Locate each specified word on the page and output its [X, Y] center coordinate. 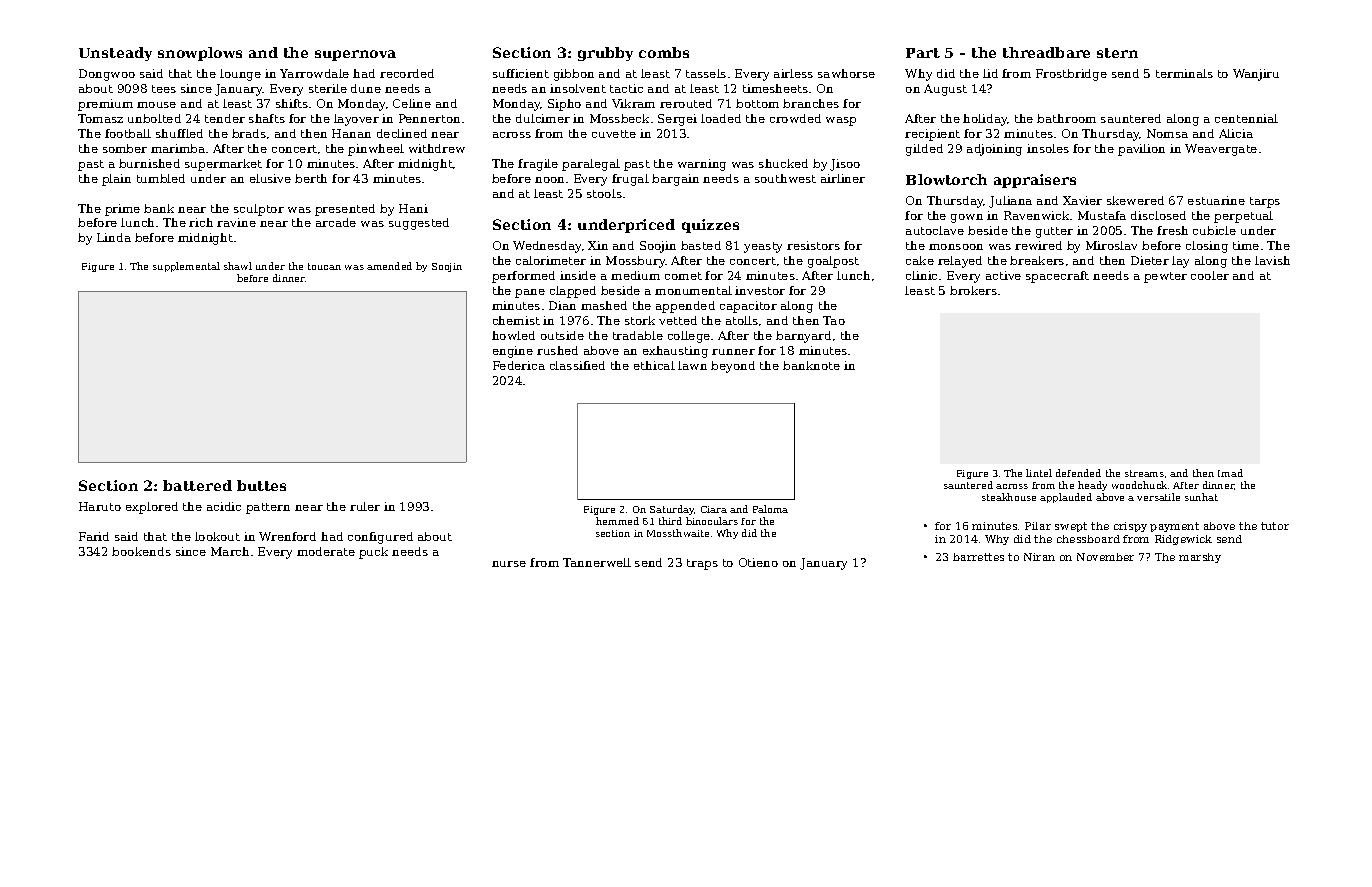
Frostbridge [1071, 75]
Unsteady [115, 54]
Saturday [672, 510]
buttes [261, 485]
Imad [1230, 473]
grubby [605, 54]
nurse [509, 564]
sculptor [259, 210]
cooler [1210, 275]
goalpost [833, 262]
